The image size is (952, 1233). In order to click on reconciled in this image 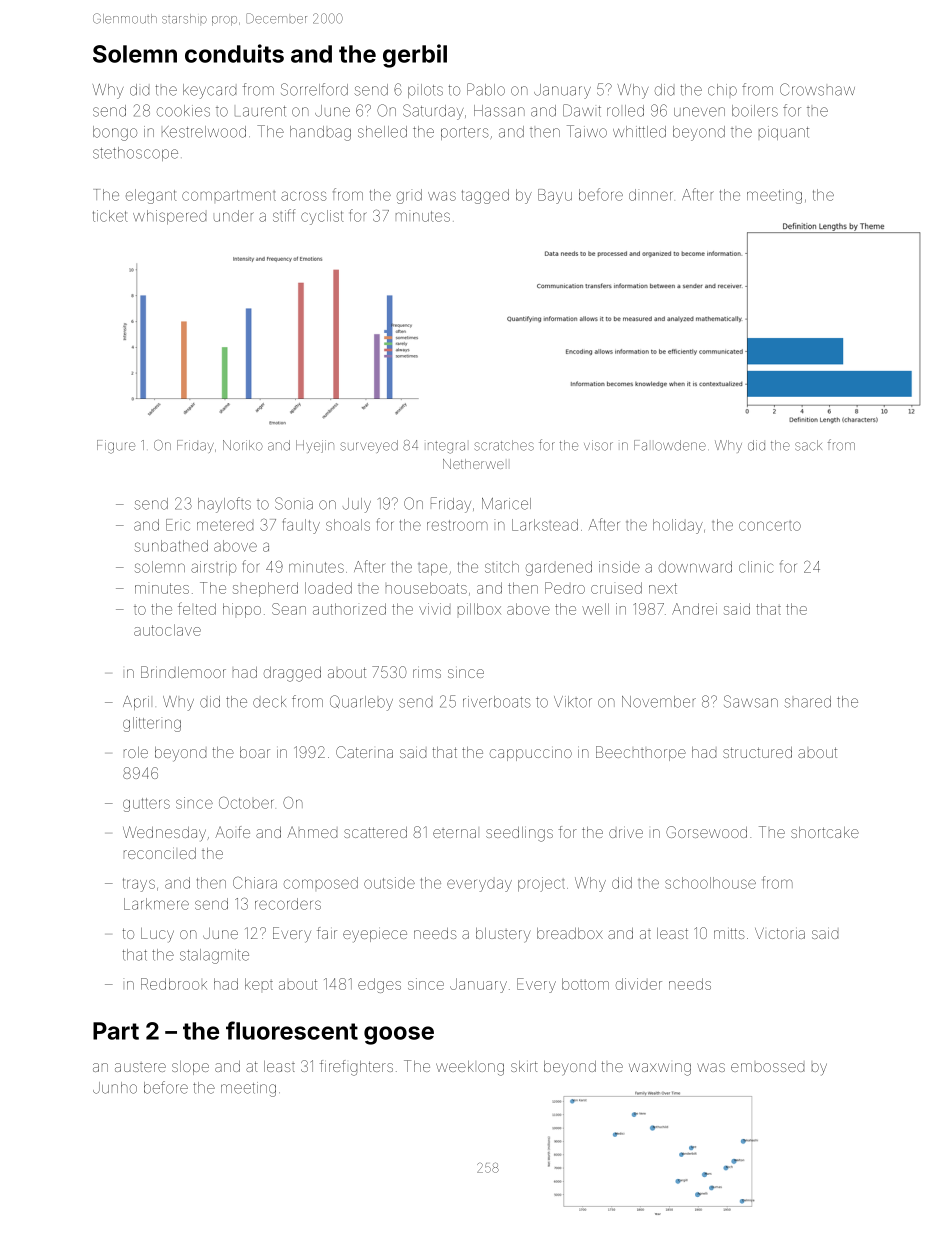, I will do `click(160, 853)`.
